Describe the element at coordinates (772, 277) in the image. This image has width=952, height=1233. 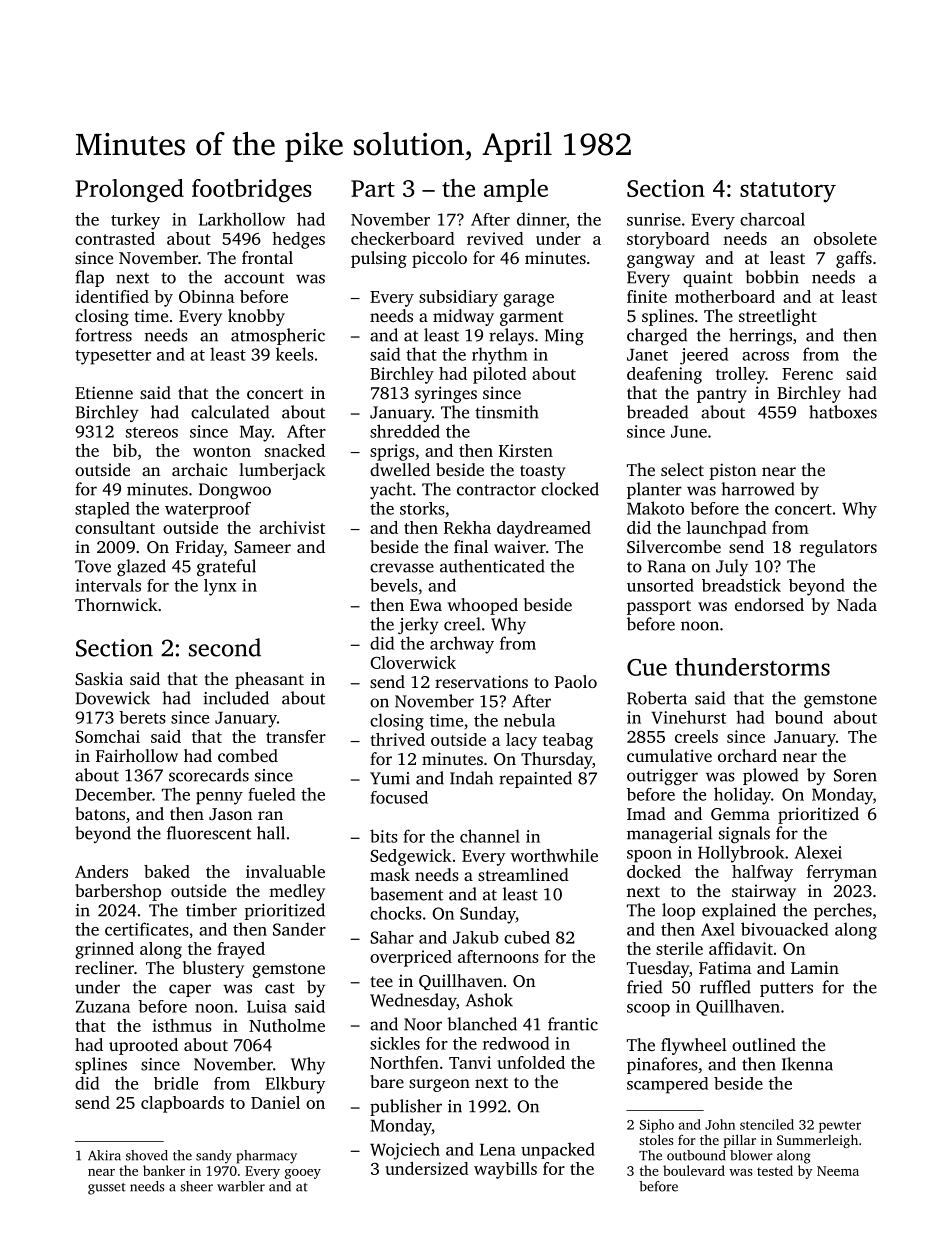
I see `bobbin` at that location.
